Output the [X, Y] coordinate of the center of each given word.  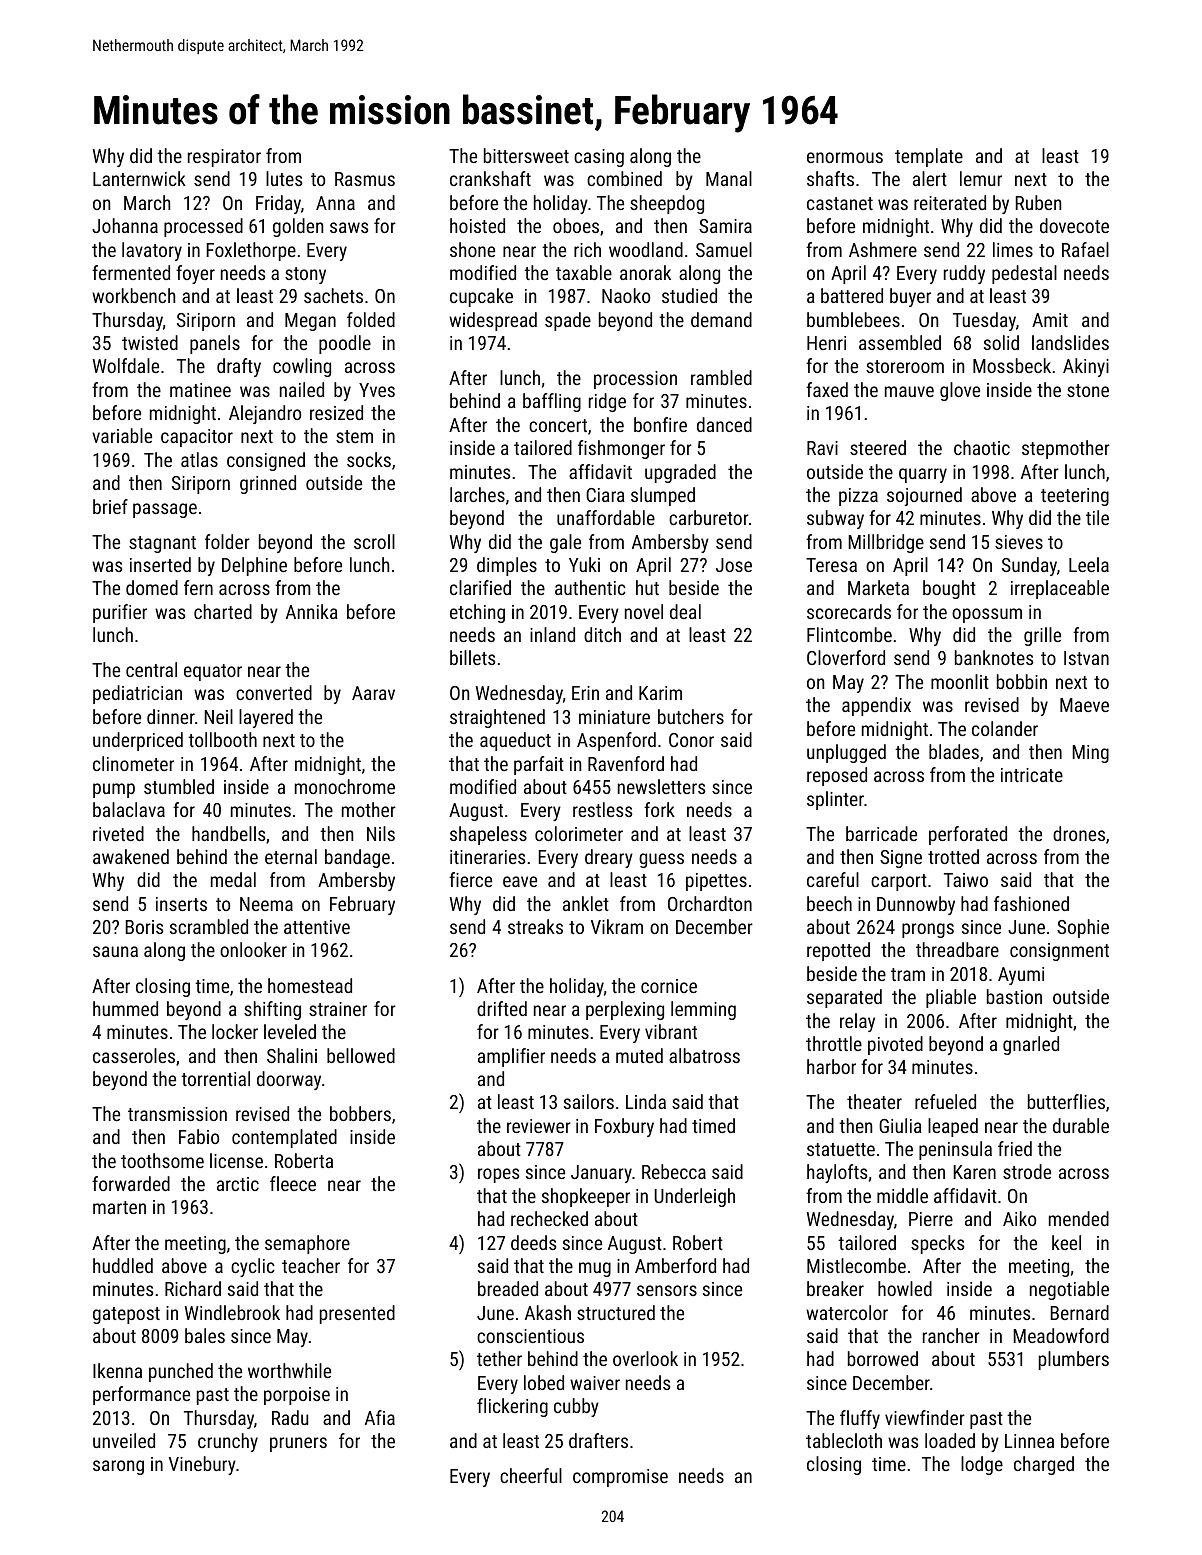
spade [568, 321]
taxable [584, 272]
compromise [620, 1478]
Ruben [1038, 202]
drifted [502, 1008]
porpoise [297, 1396]
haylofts [837, 1173]
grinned [268, 484]
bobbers [360, 1113]
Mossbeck [1012, 365]
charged [1044, 1465]
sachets [333, 295]
